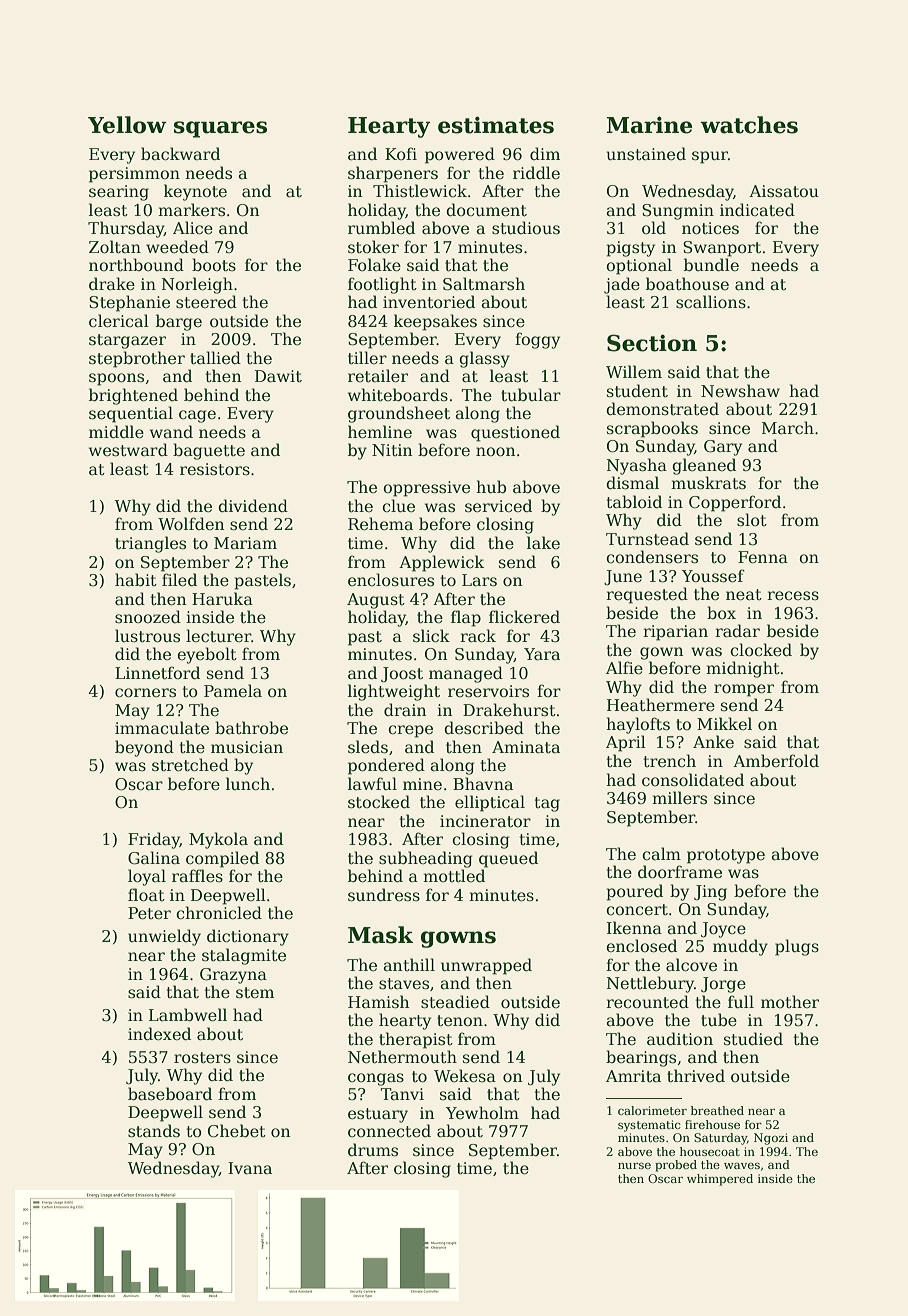 This image has height=1316, width=908. Describe the element at coordinates (488, 691) in the image. I see `reservoirs` at that location.
